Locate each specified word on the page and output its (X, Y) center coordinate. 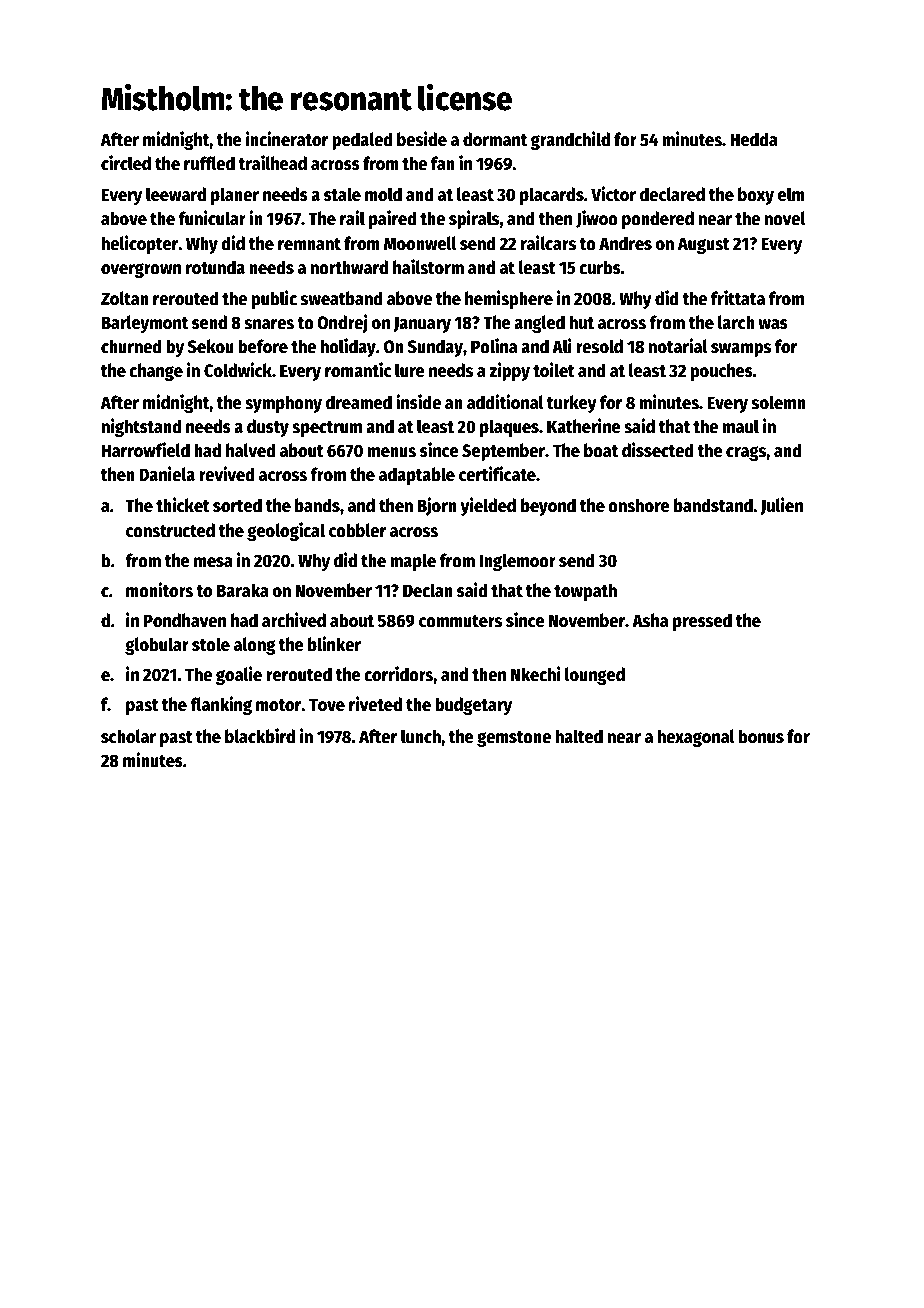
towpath (585, 592)
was (773, 324)
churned (131, 346)
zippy (509, 371)
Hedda (754, 139)
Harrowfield (146, 450)
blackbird (260, 736)
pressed (702, 622)
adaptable (417, 476)
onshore (639, 505)
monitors (159, 590)
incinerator (287, 139)
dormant (495, 139)
